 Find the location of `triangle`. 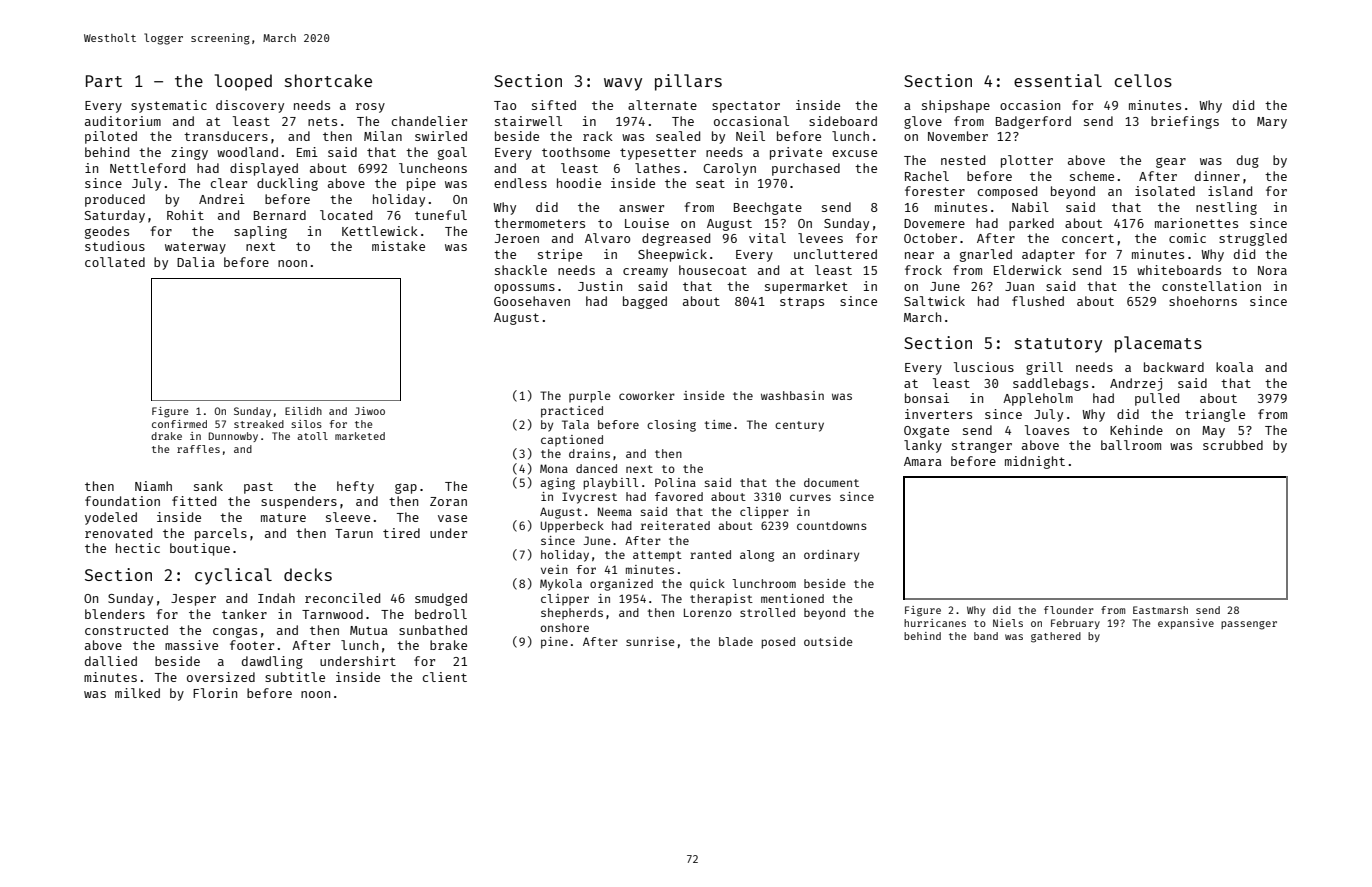

triangle is located at coordinates (1215, 415).
